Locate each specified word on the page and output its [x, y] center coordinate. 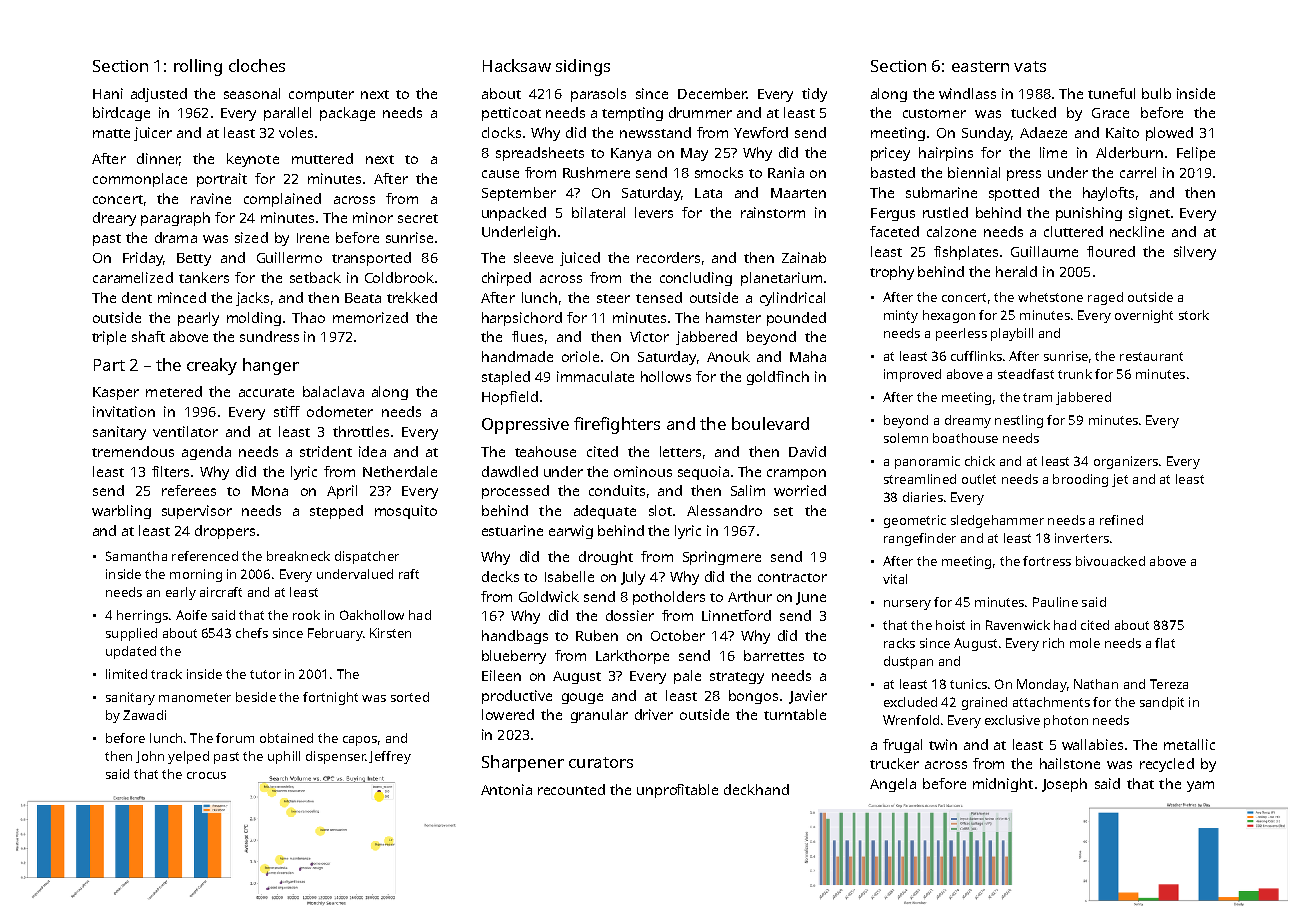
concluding [696, 279]
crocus [206, 775]
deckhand [756, 789]
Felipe [1196, 154]
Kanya [631, 154]
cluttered [1073, 231]
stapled [506, 378]
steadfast [1026, 374]
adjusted [159, 95]
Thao [308, 317]
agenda [206, 453]
